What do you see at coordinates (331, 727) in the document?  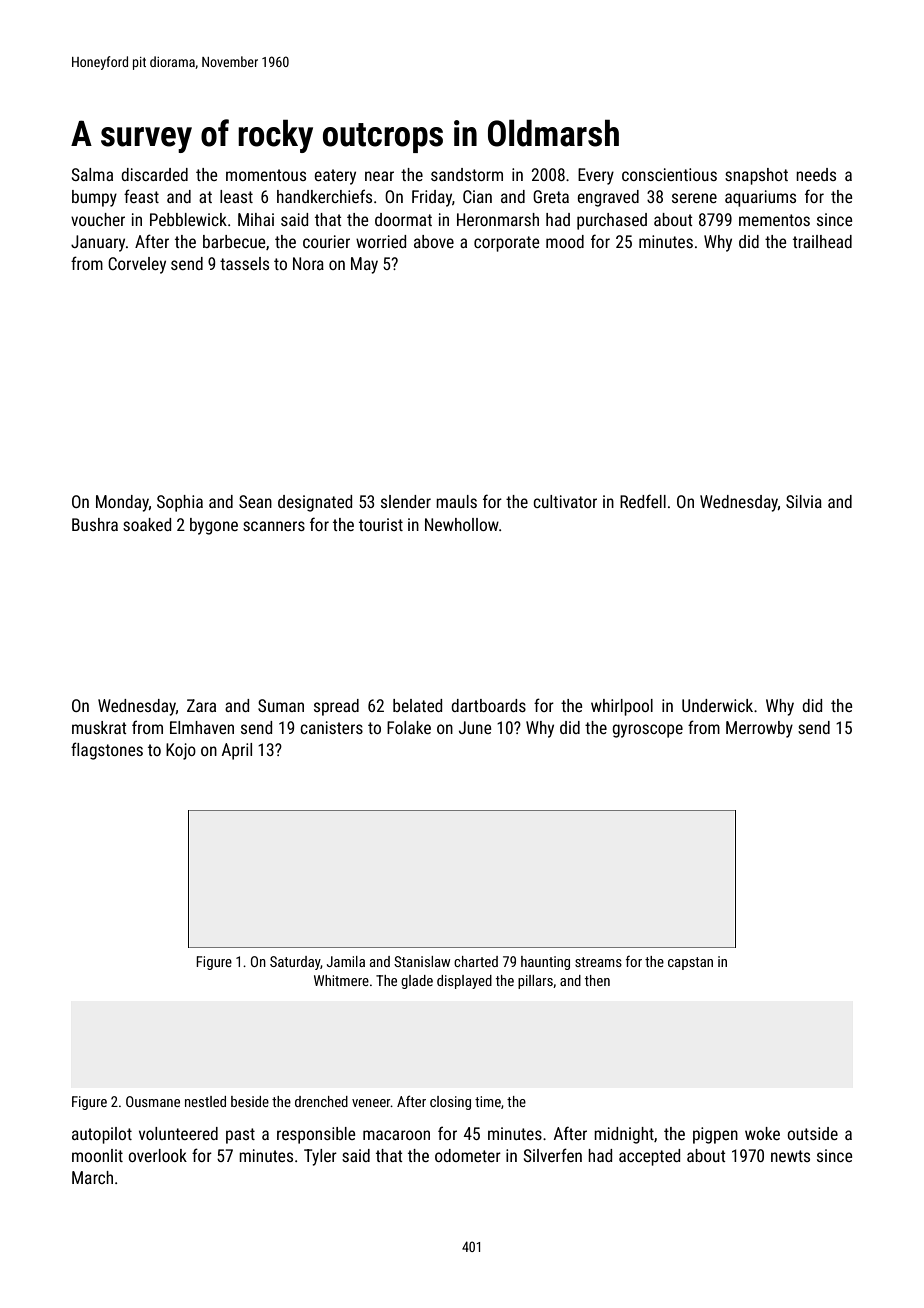 I see `canisters` at bounding box center [331, 727].
